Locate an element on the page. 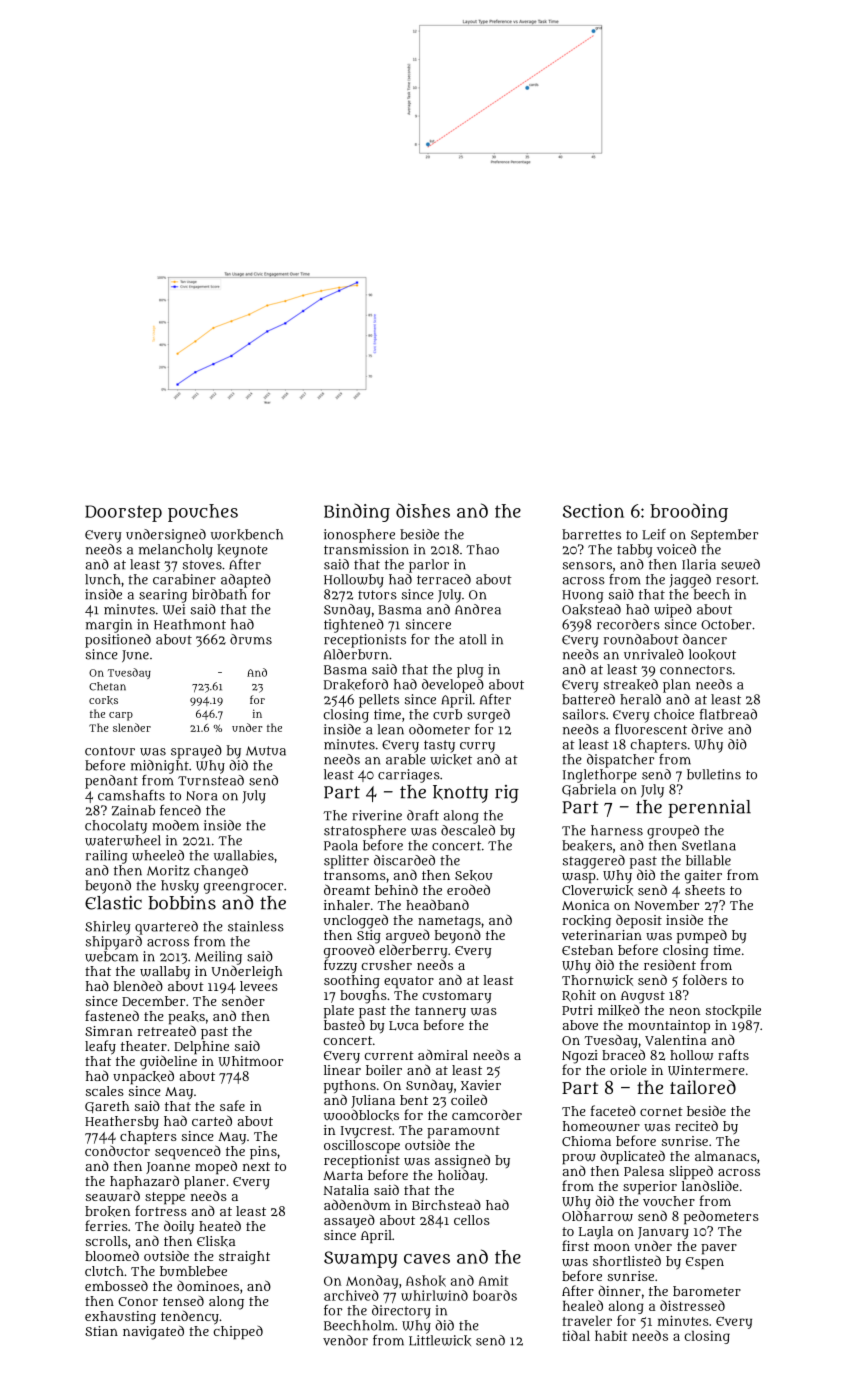 The image size is (849, 1400). Wei is located at coordinates (174, 609).
